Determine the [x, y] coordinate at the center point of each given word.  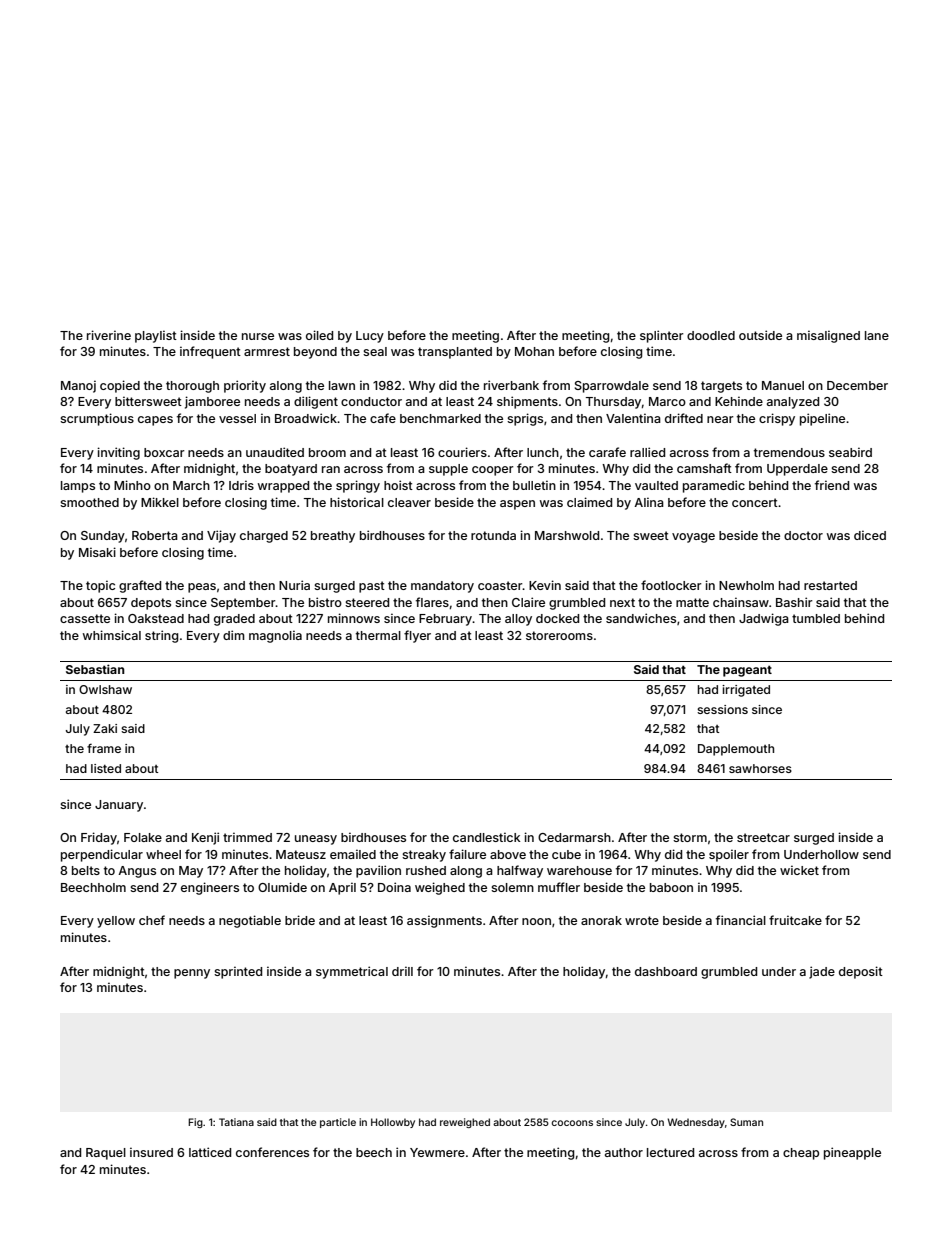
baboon [671, 887]
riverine [109, 335]
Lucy [370, 337]
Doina [394, 887]
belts [86, 870]
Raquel [106, 1154]
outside [760, 335]
